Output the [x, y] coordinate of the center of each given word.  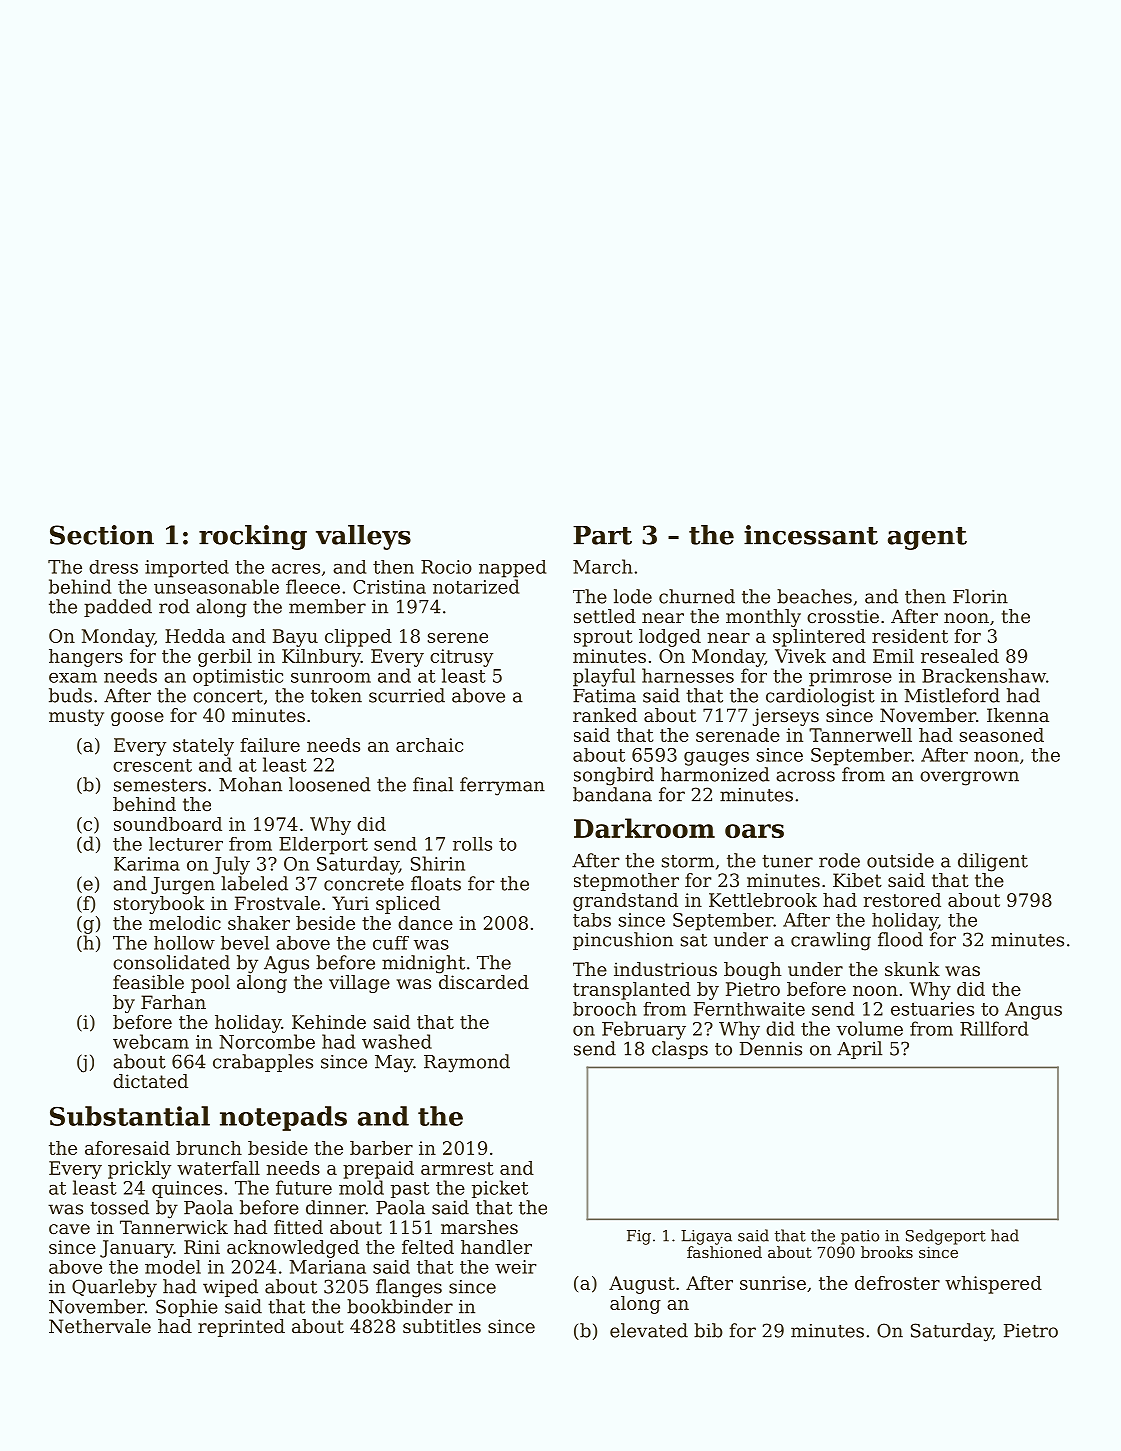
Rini [202, 1247]
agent [927, 538]
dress [113, 567]
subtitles [442, 1326]
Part [602, 535]
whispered [993, 1285]
